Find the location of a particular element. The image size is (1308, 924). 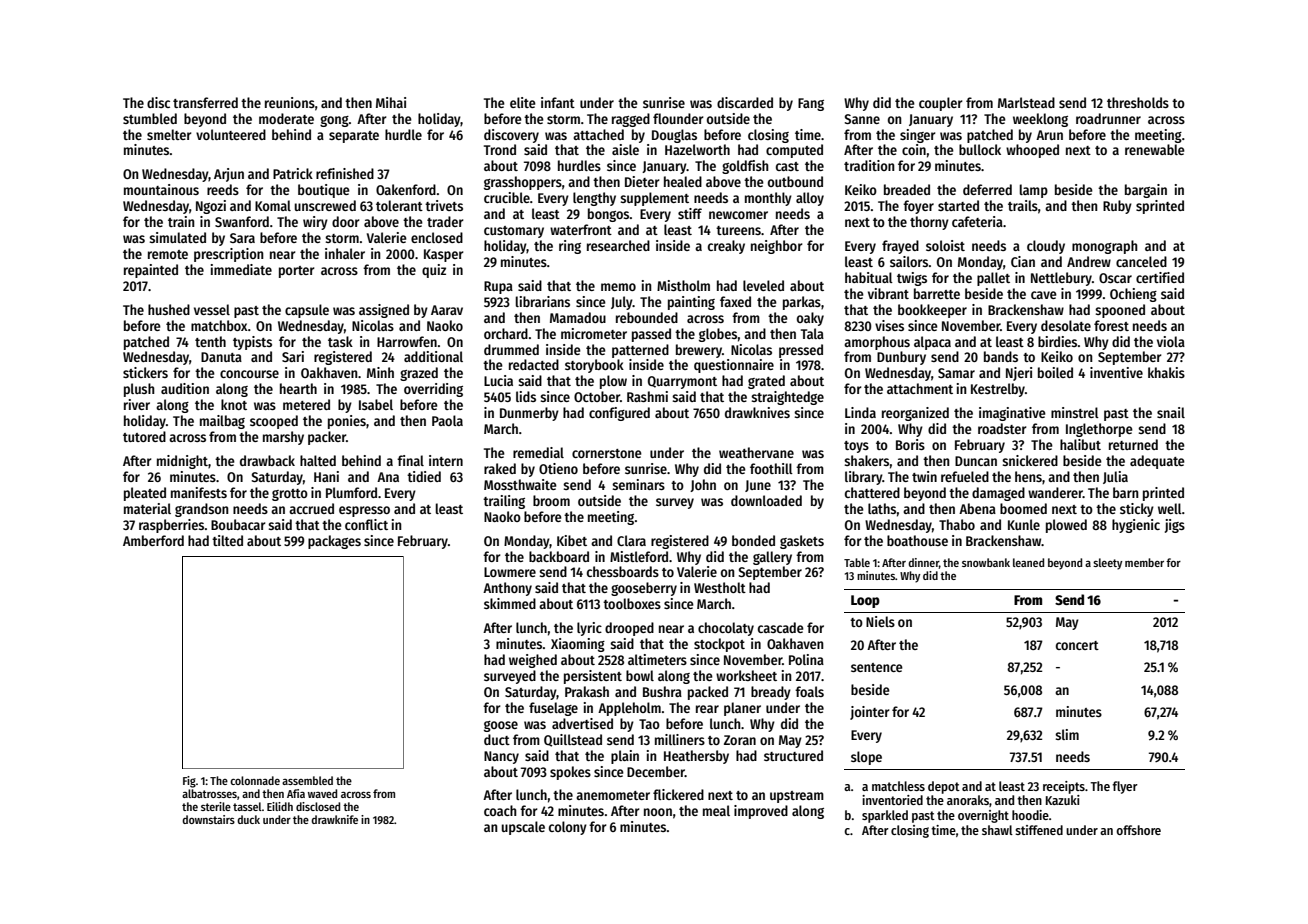

immediate is located at coordinates (241, 269).
